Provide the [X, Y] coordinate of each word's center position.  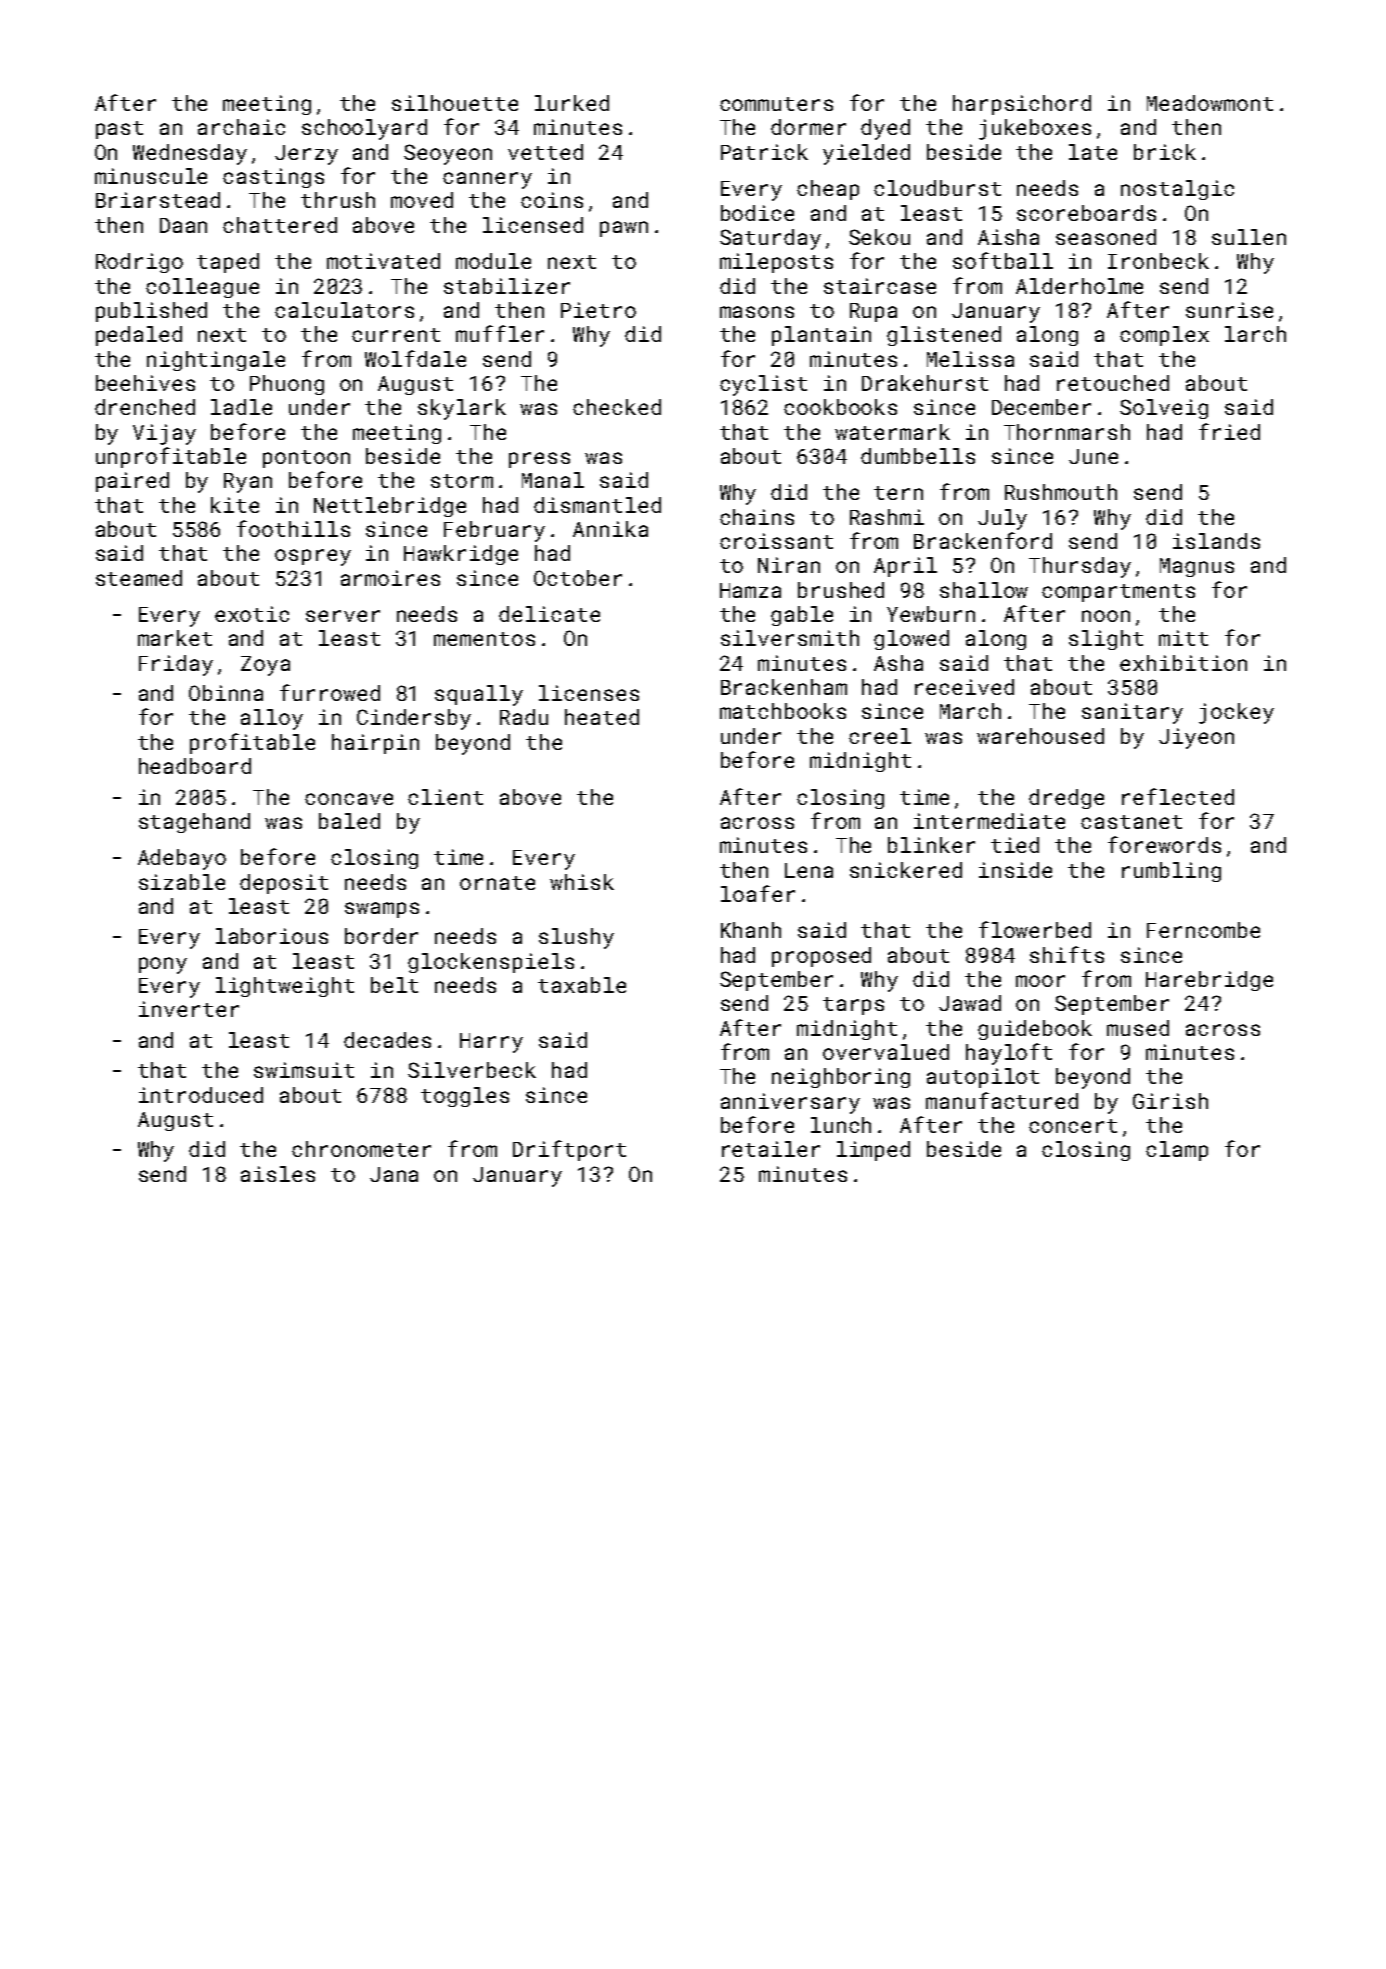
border [381, 936]
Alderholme [1079, 286]
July [1002, 519]
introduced [201, 1095]
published [151, 312]
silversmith [790, 638]
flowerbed [1035, 929]
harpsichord [1022, 105]
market [175, 638]
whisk [582, 882]
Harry [491, 1043]
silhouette [455, 103]
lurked [572, 103]
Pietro [598, 310]
